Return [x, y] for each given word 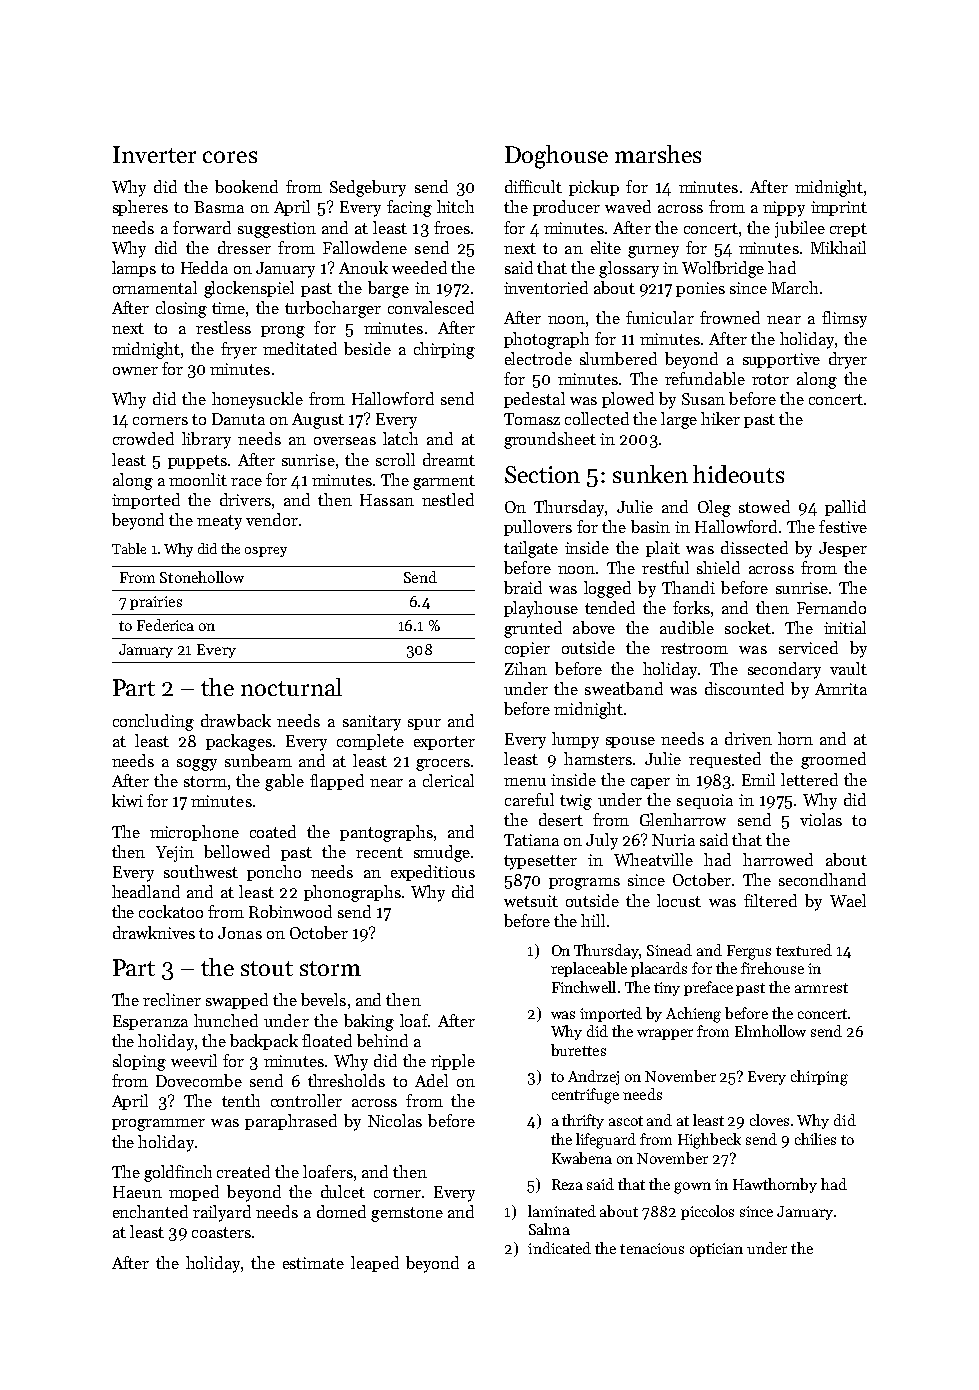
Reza [567, 1184]
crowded [143, 438]
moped [194, 1193]
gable [284, 782]
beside [367, 348]
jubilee [800, 229]
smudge [442, 853]
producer [566, 208]
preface [708, 988]
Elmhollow [770, 1031]
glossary [629, 269]
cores [230, 157]
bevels [323, 999]
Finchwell [584, 987]
